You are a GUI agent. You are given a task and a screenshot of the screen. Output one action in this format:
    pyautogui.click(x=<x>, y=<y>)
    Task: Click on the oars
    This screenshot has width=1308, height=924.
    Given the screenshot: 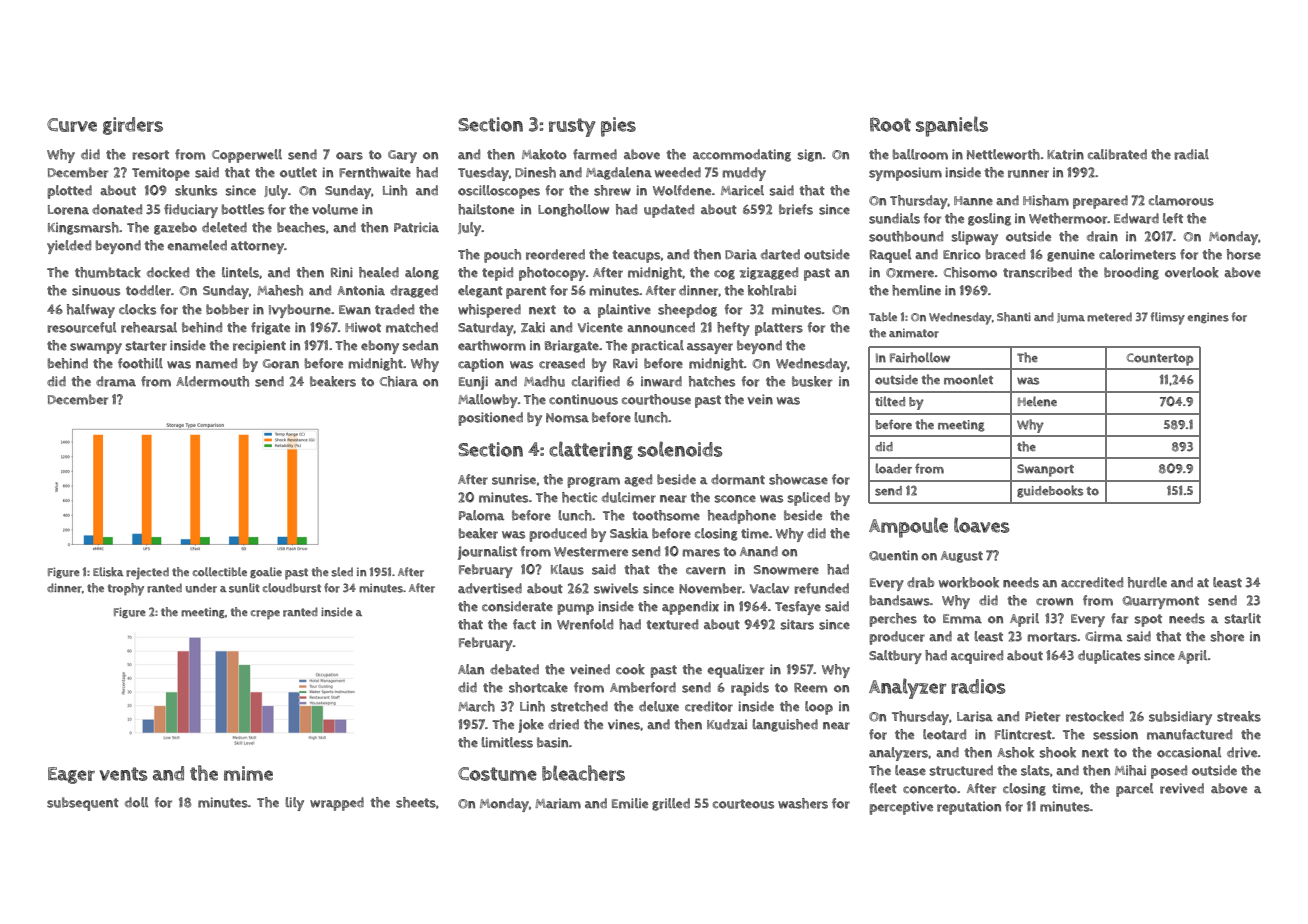 What is the action you would take?
    pyautogui.click(x=349, y=156)
